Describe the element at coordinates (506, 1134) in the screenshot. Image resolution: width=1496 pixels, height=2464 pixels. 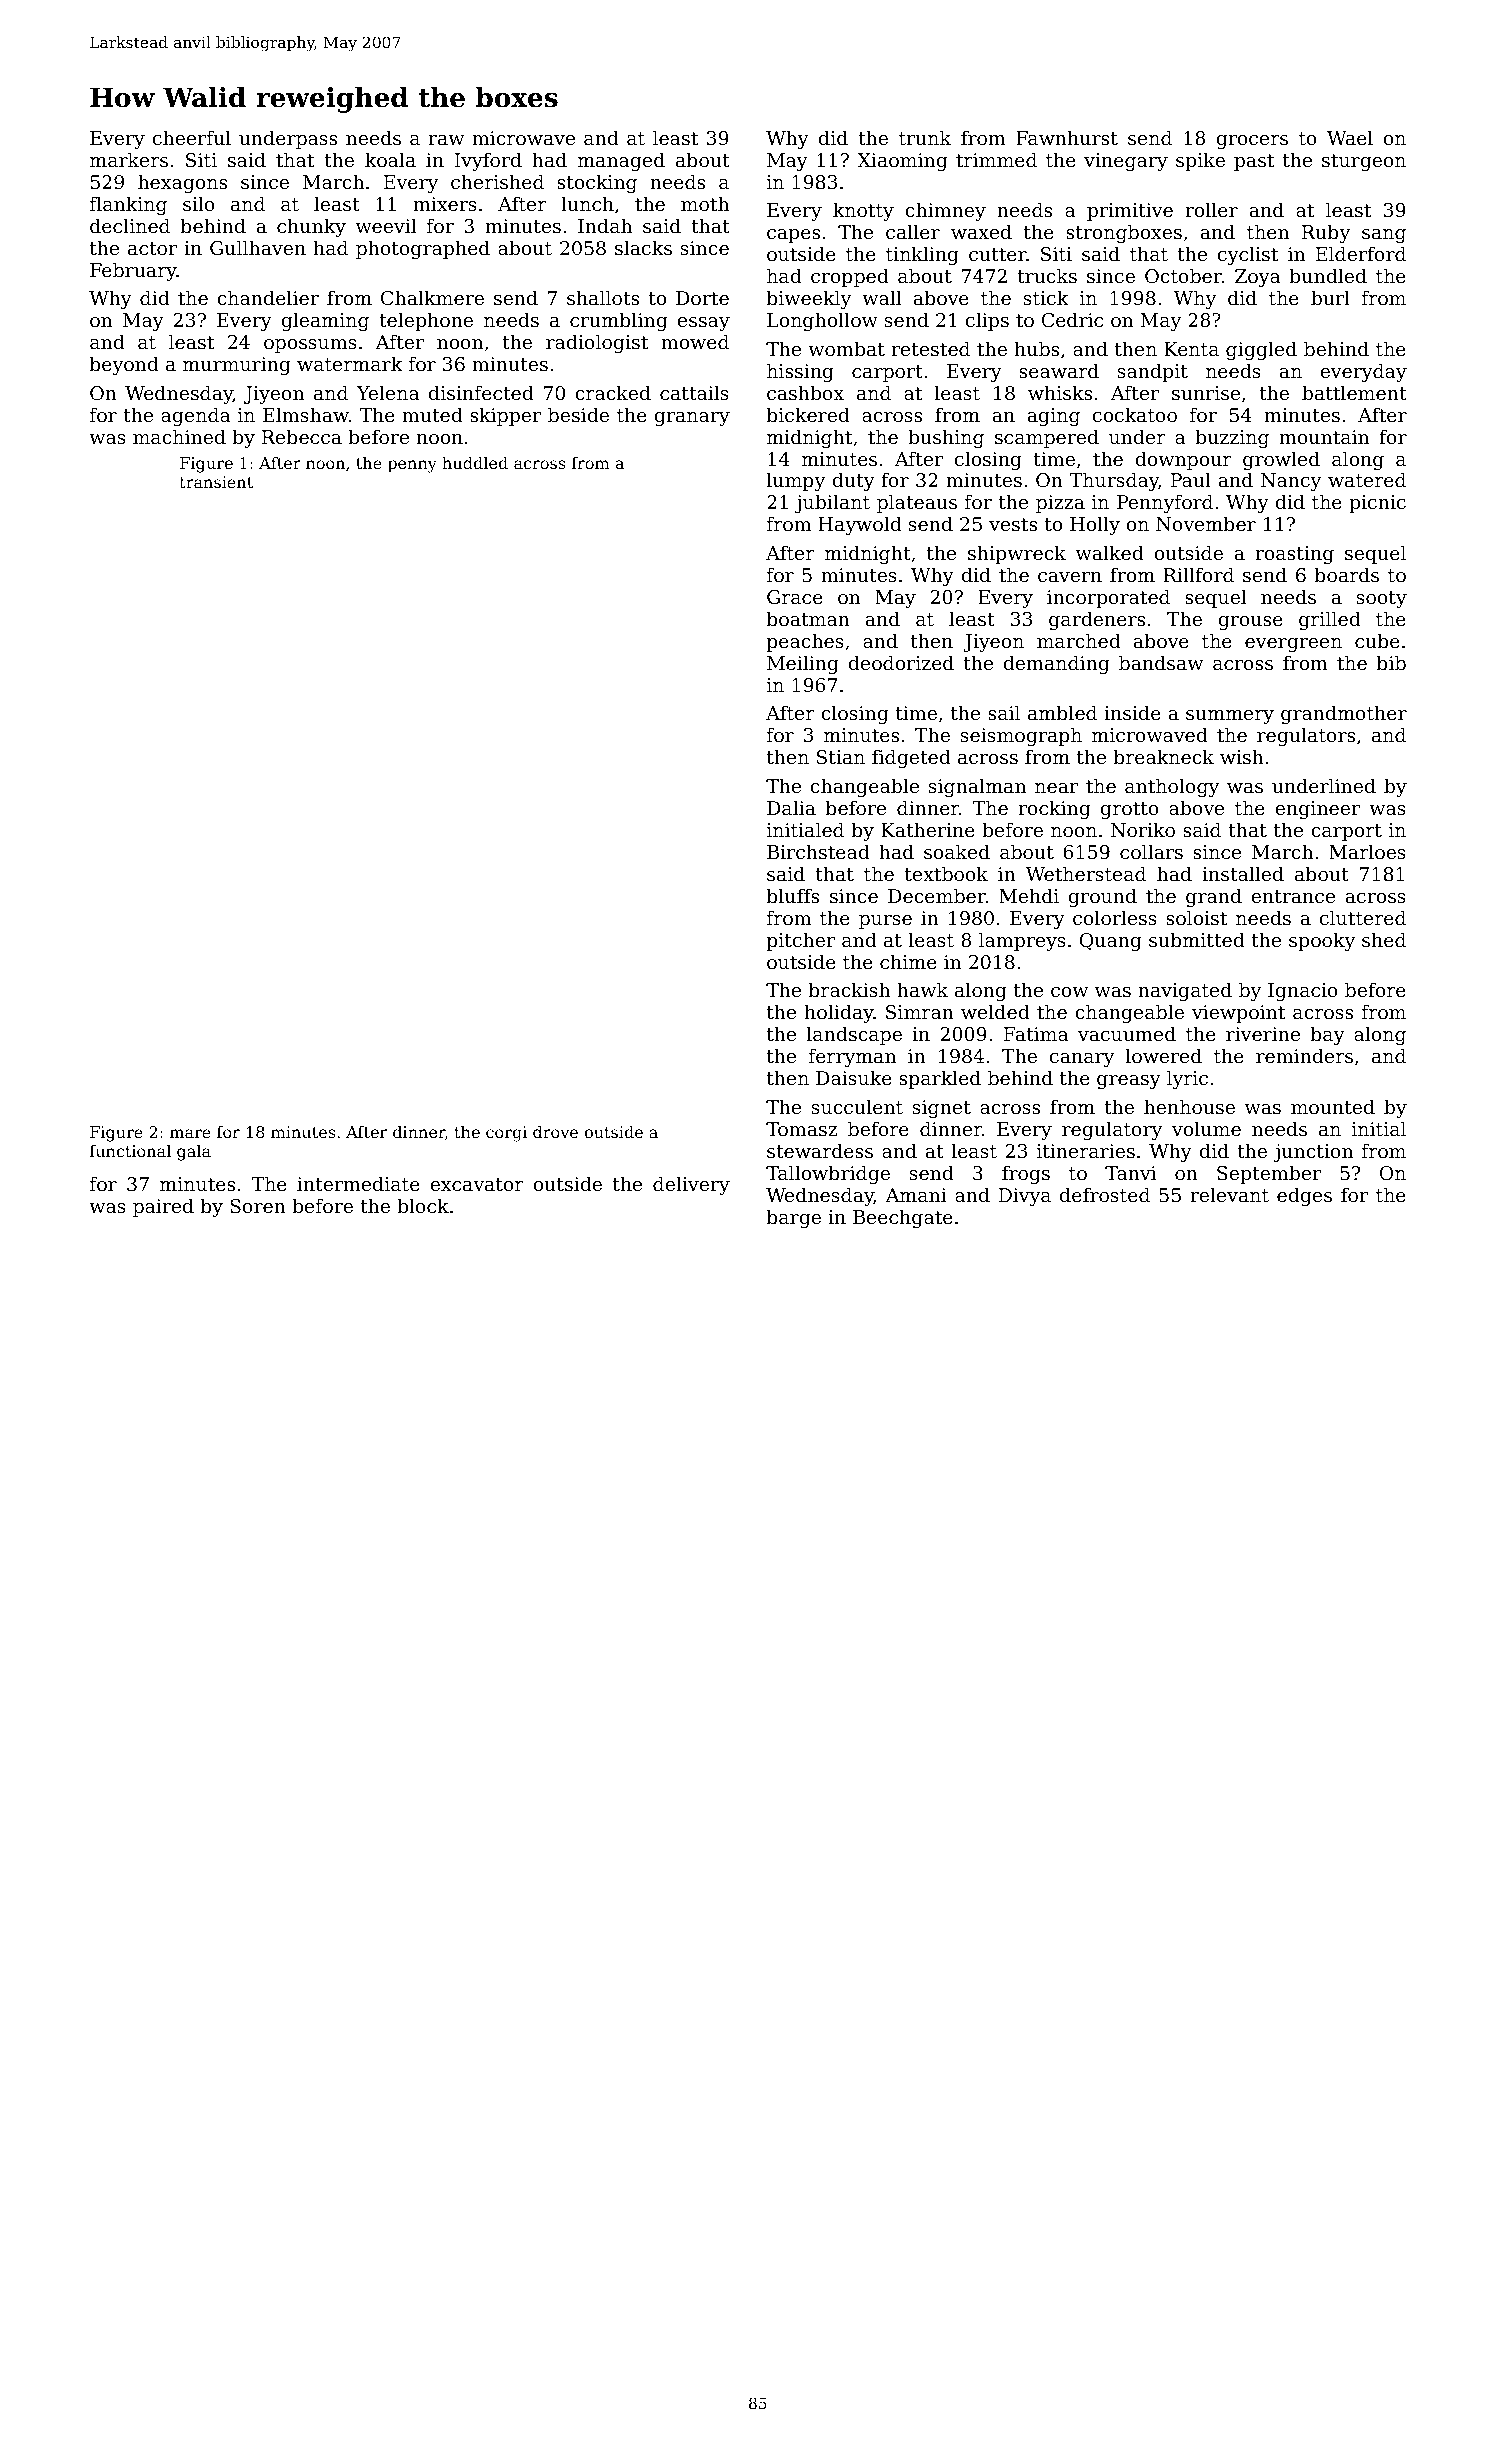
I see `corgi` at that location.
